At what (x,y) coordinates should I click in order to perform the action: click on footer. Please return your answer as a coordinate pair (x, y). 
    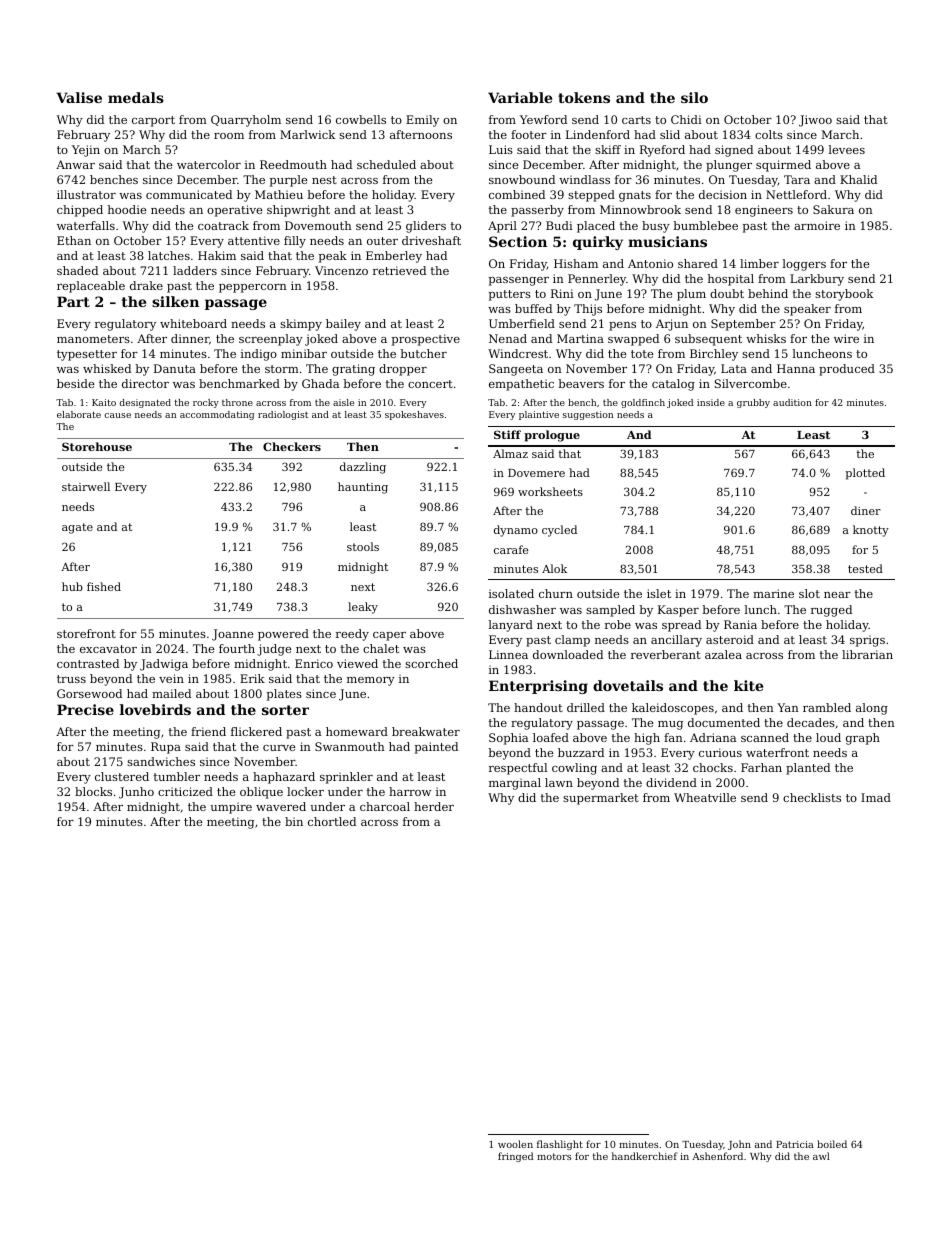
    Looking at the image, I should click on (529, 134).
